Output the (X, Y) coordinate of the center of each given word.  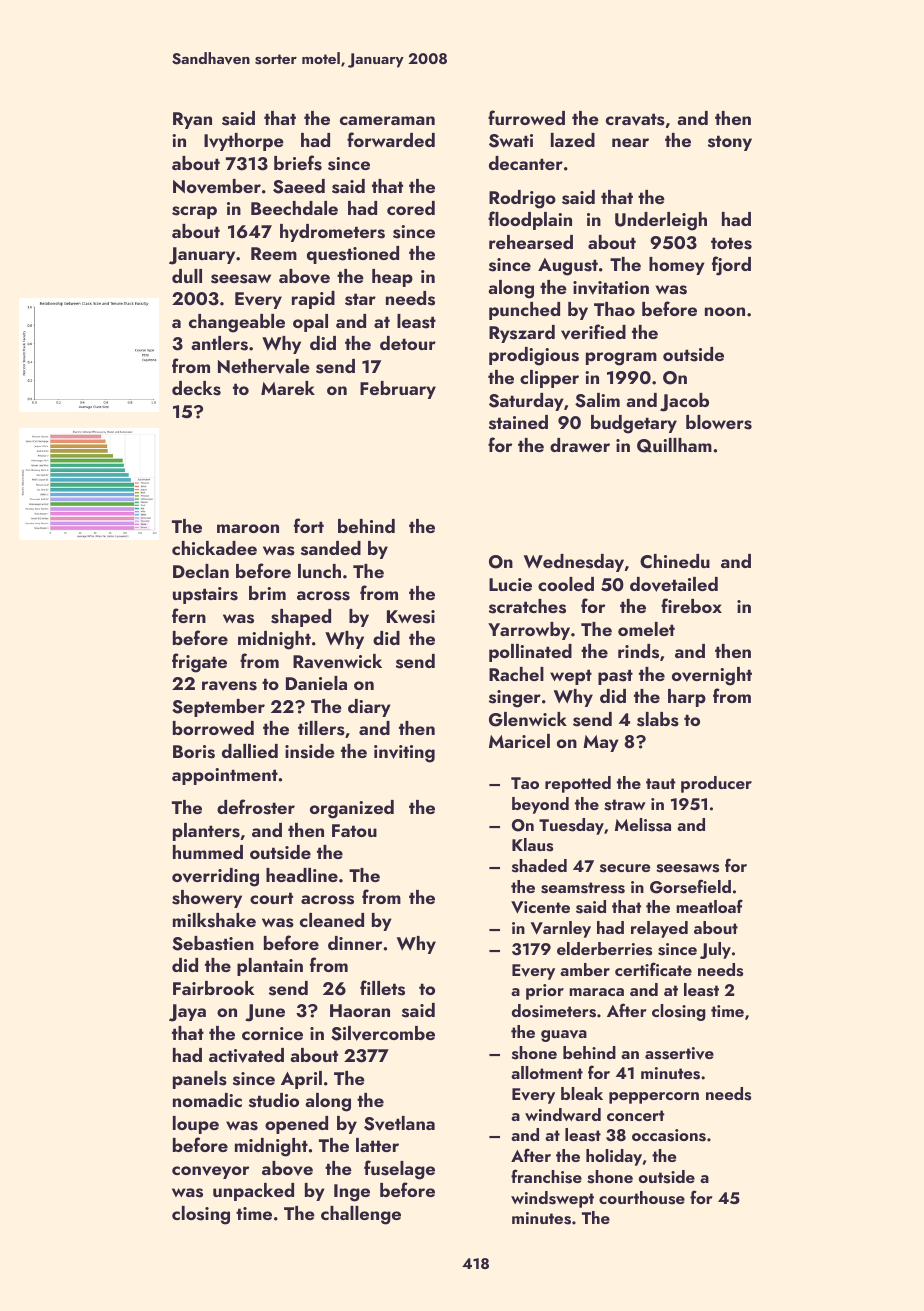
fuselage (399, 1170)
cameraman (387, 120)
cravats (635, 119)
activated (246, 1055)
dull (187, 276)
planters (206, 832)
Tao (525, 783)
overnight (712, 676)
